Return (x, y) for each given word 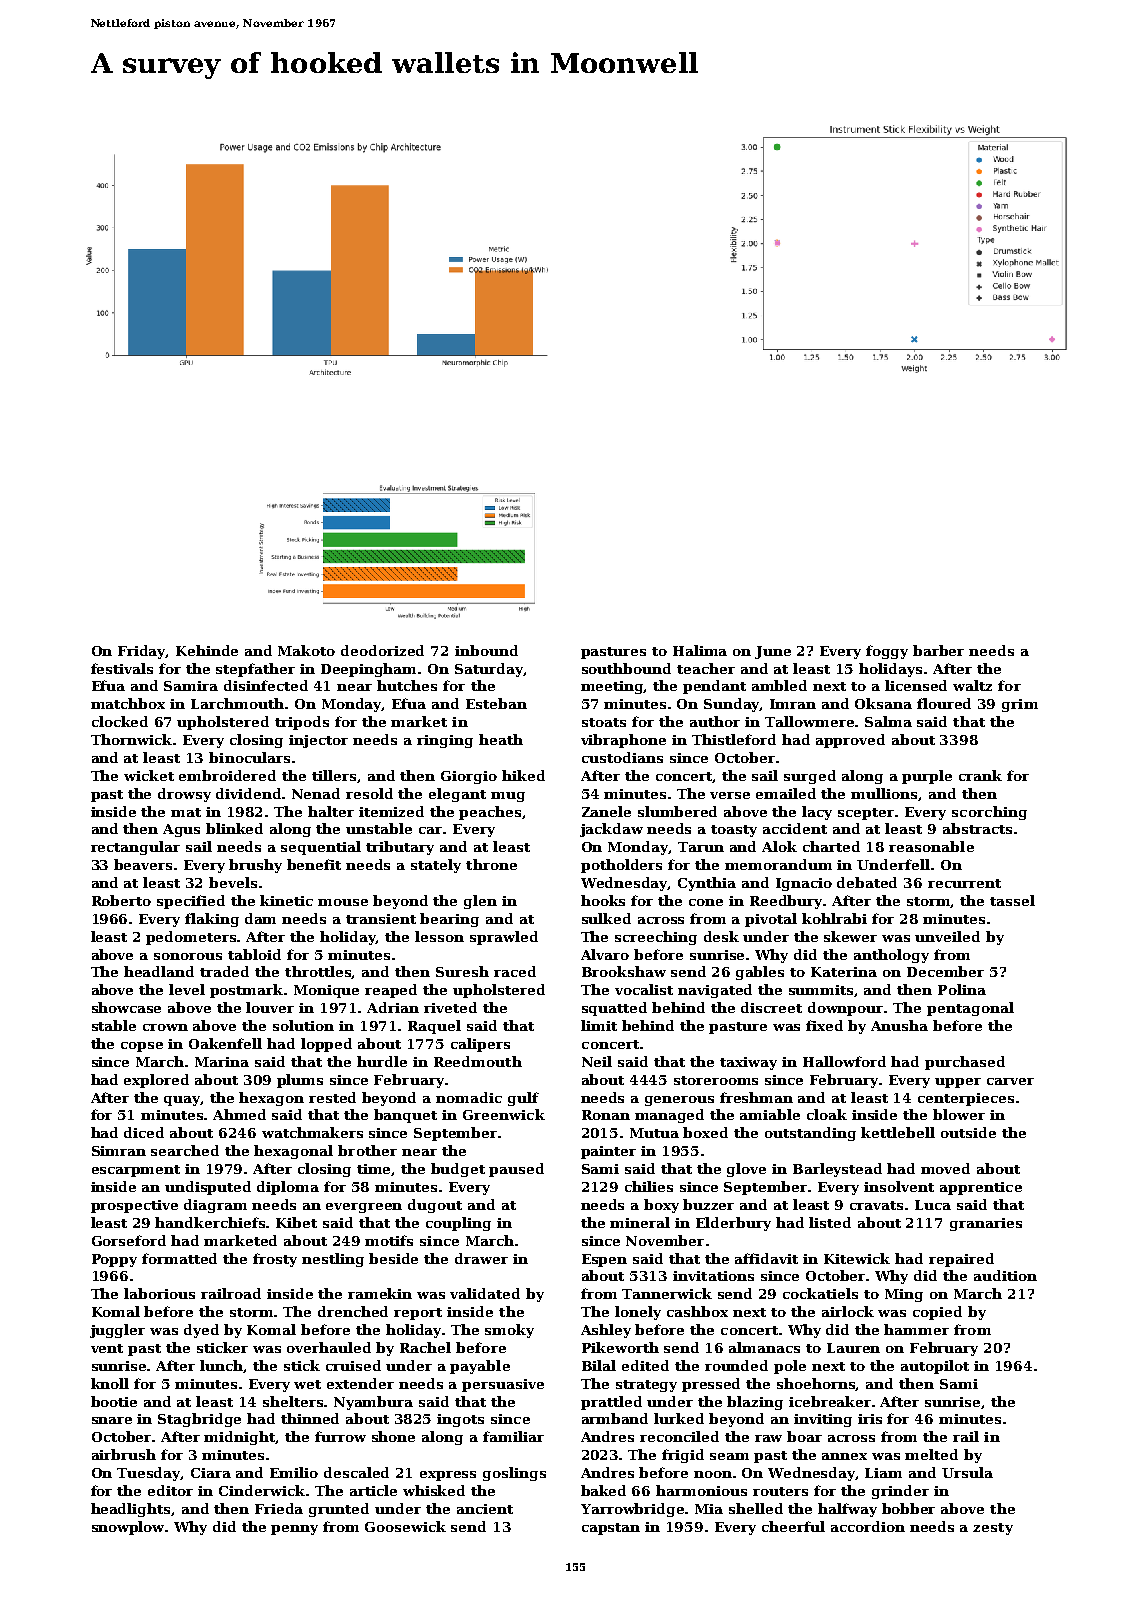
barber (938, 650)
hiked (523, 775)
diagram (215, 1206)
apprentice (981, 1188)
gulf (523, 1099)
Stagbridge (199, 1420)
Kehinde (207, 650)
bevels (233, 882)
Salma (888, 721)
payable (480, 1367)
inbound (486, 650)
